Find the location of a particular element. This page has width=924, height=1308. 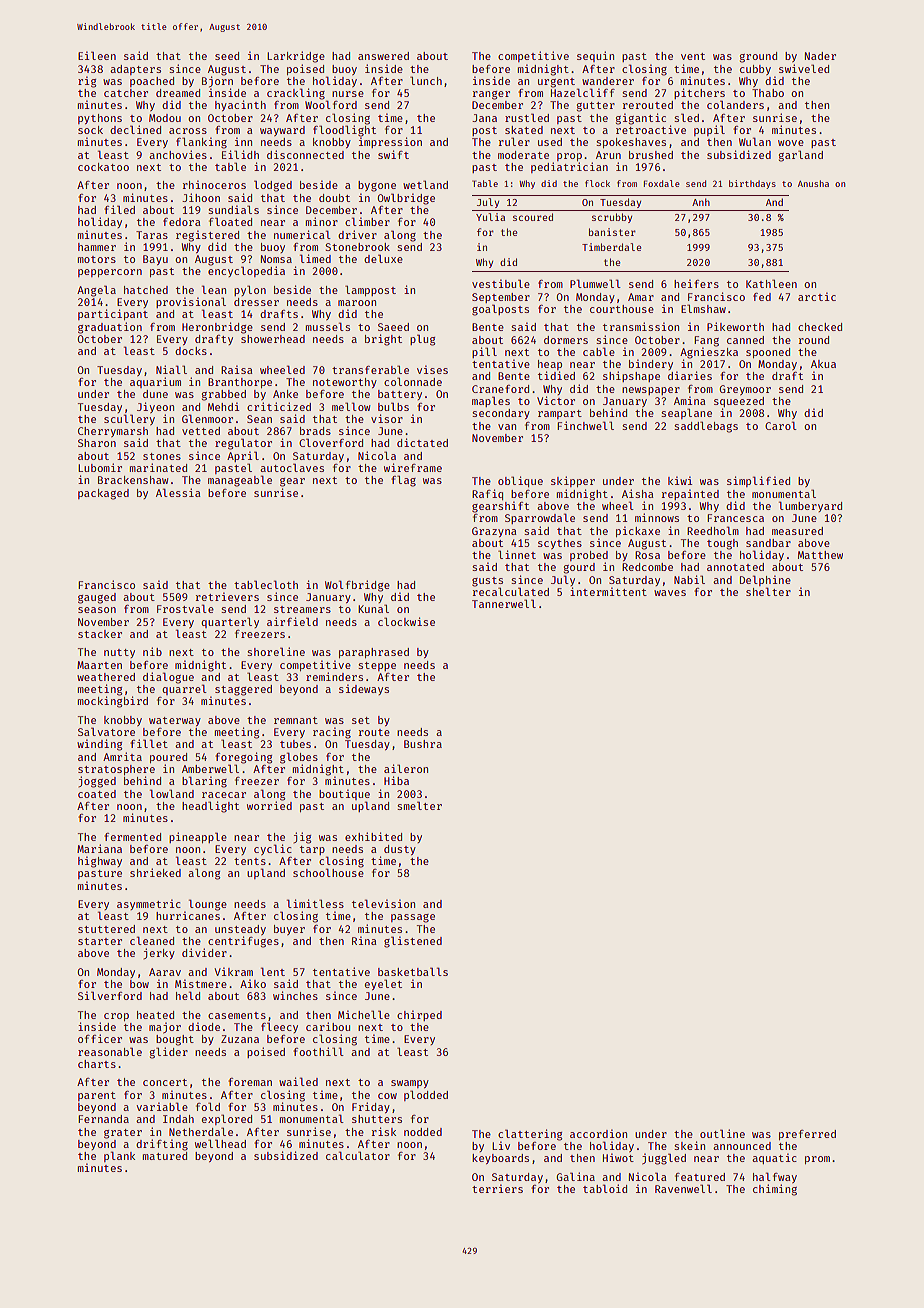

plank is located at coordinates (119, 1156).
